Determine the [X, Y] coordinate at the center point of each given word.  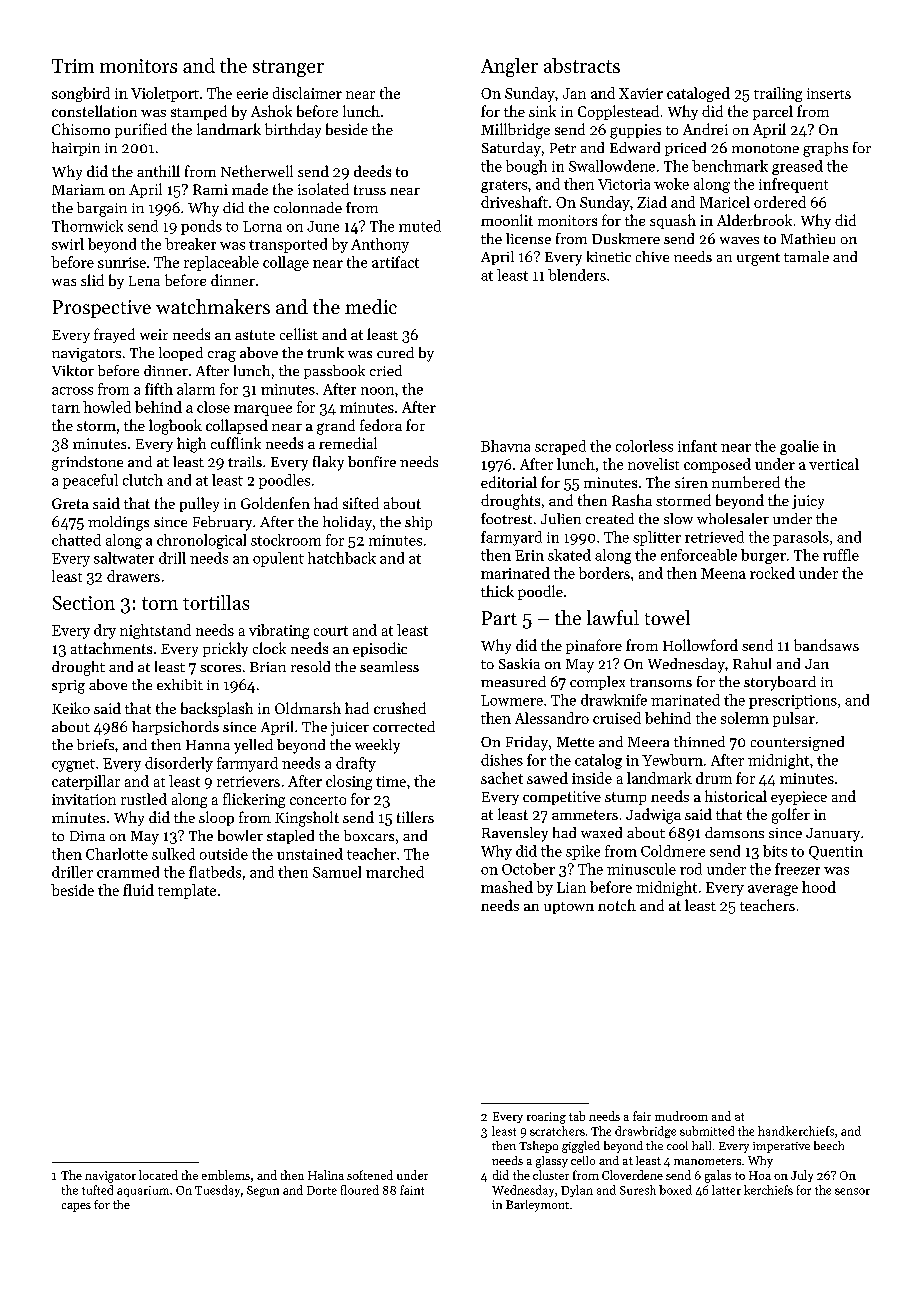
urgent [758, 259]
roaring [546, 1118]
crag [222, 356]
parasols [801, 538]
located [158, 1175]
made [250, 189]
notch [617, 905]
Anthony [380, 245]
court [331, 631]
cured [395, 352]
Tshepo [538, 1147]
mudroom [681, 1116]
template [187, 891]
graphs [825, 149]
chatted [76, 540]
